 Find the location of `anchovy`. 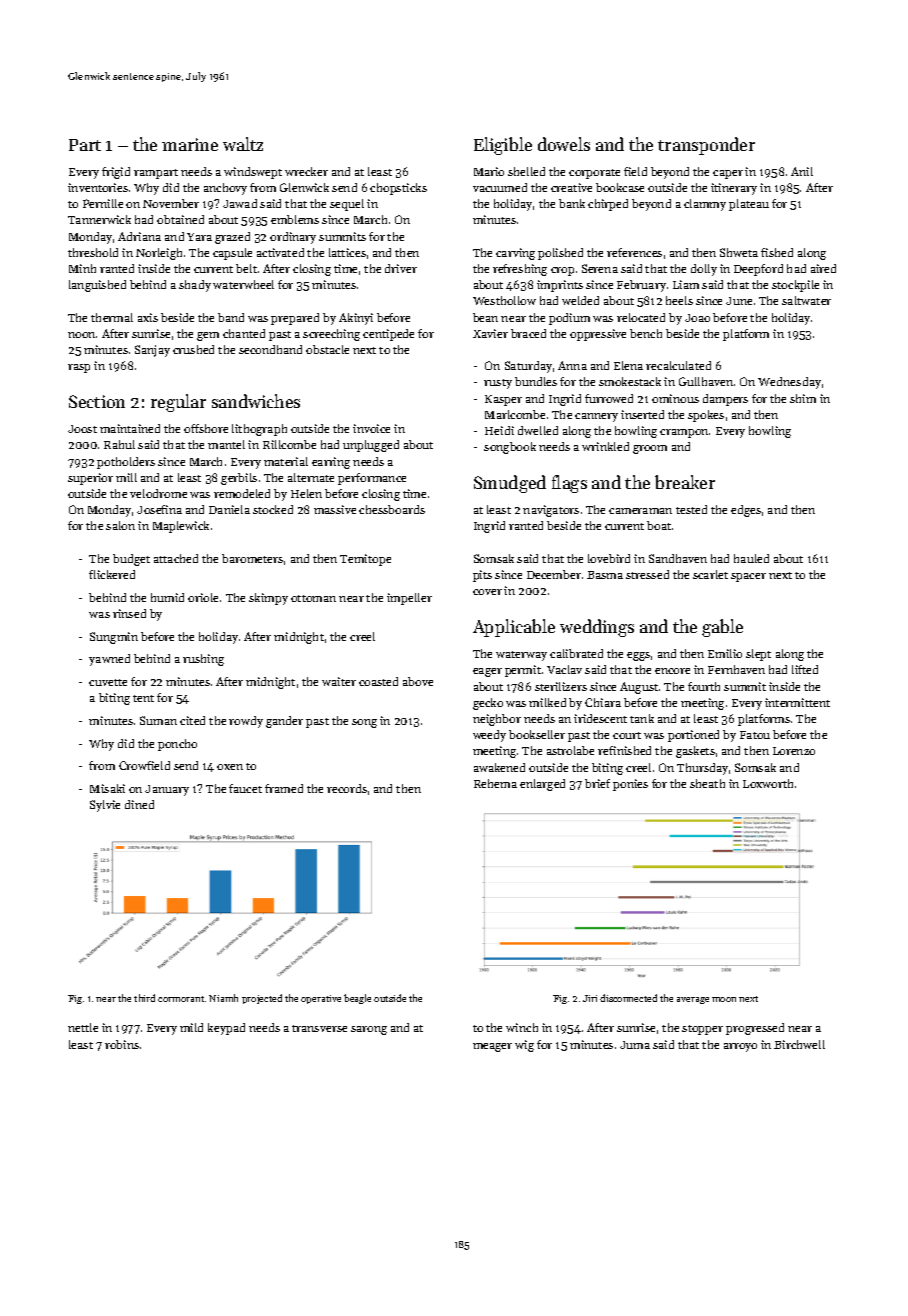

anchovy is located at coordinates (225, 189).
